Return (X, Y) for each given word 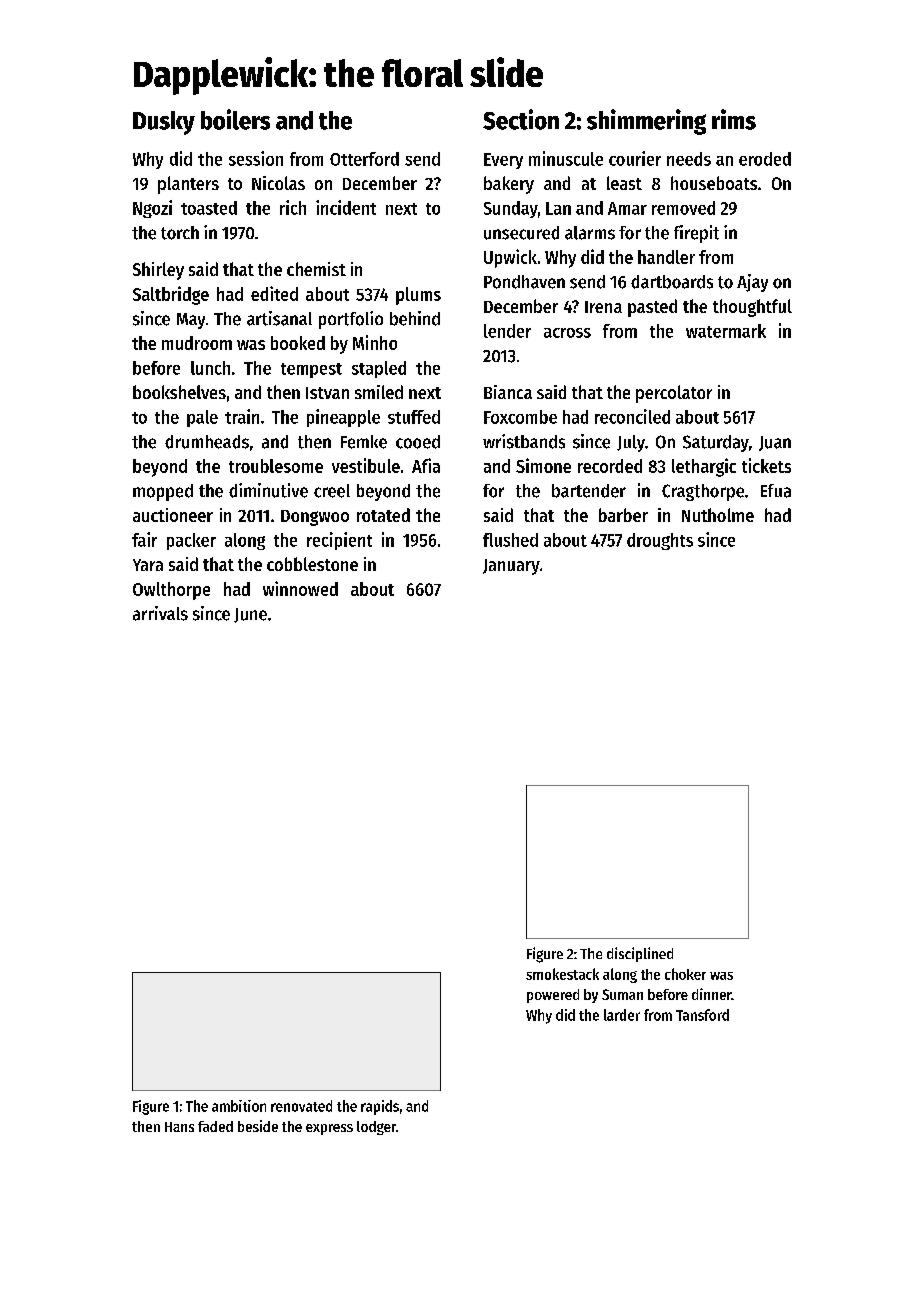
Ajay (752, 283)
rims (734, 119)
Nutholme (718, 515)
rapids (380, 1107)
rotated (383, 515)
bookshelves (179, 392)
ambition (239, 1106)
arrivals (160, 613)
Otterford (364, 159)
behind (415, 318)
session (256, 158)
